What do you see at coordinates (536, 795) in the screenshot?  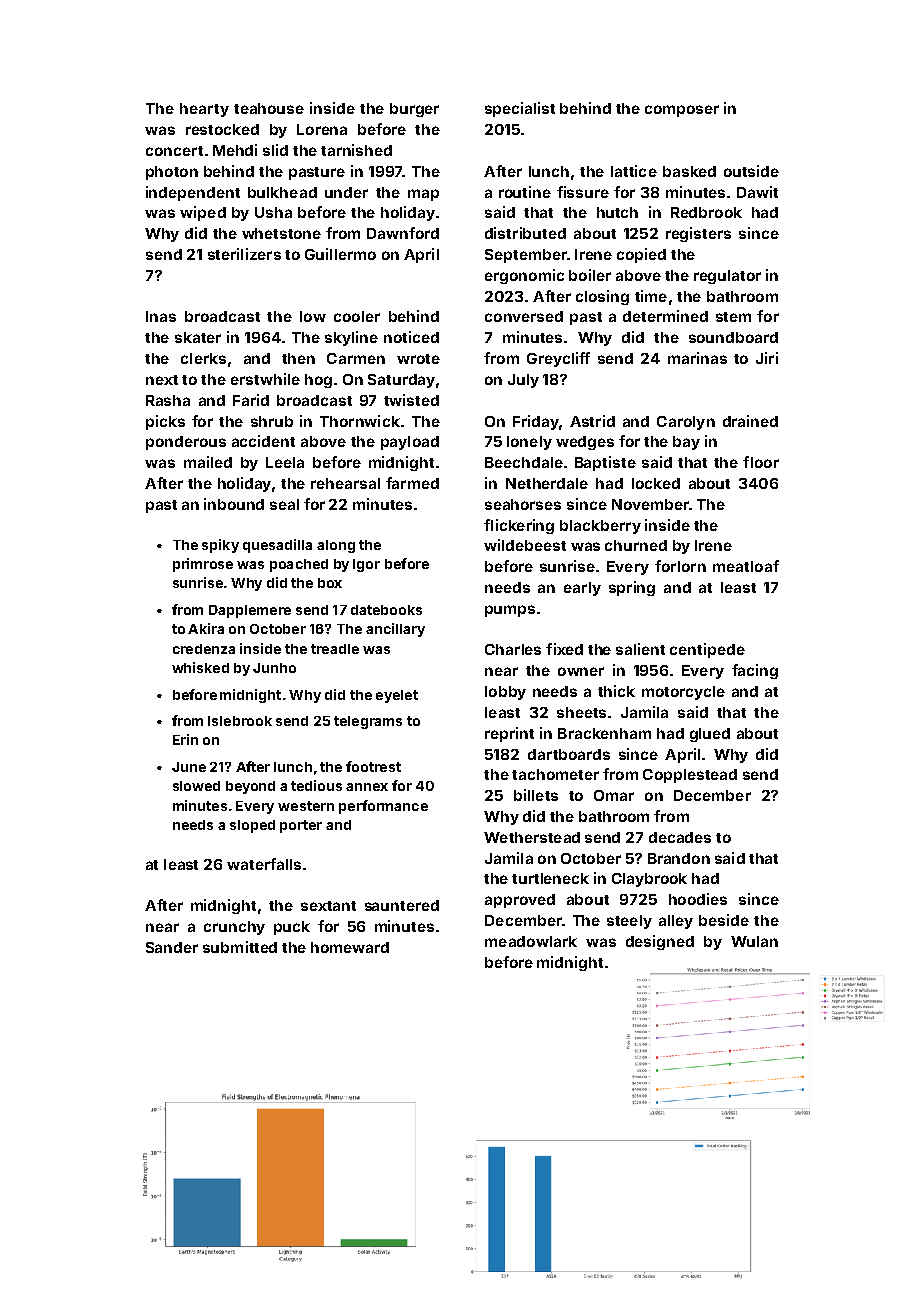 I see `billets` at bounding box center [536, 795].
